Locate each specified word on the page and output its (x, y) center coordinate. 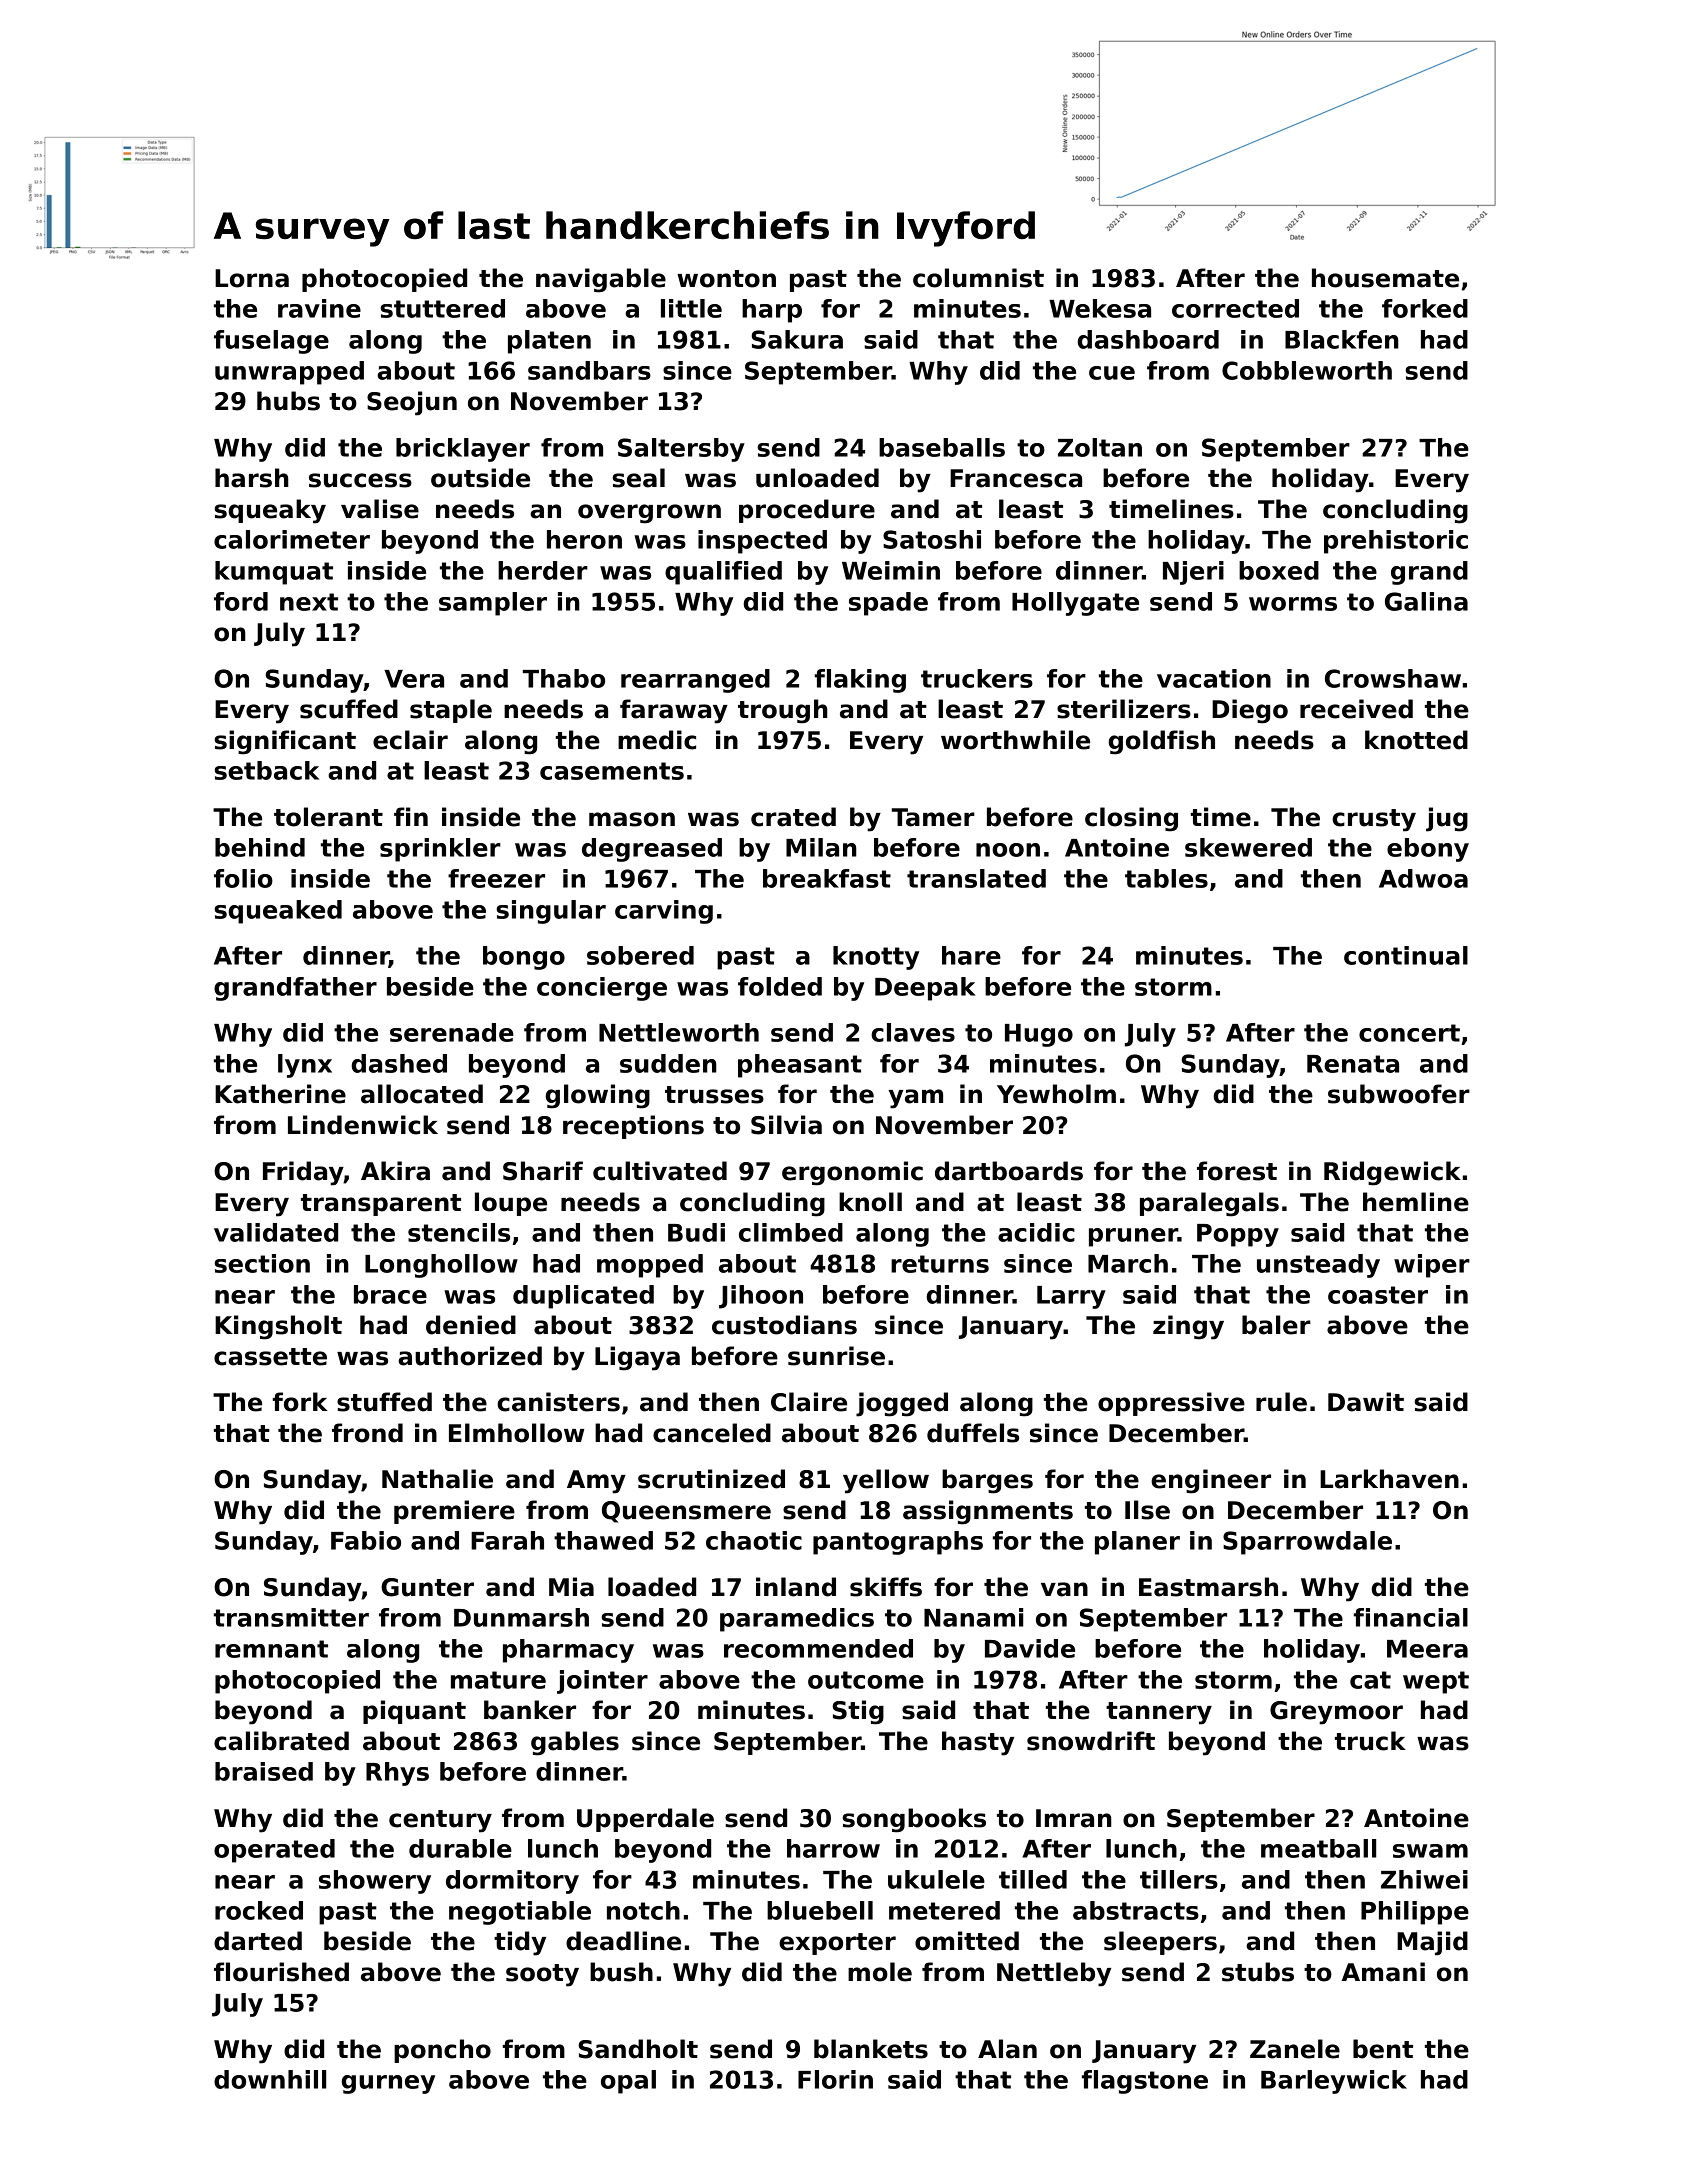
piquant (414, 1712)
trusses (714, 1095)
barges (987, 1481)
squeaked (278, 912)
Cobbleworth (1307, 370)
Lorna (252, 278)
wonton (726, 279)
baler (1276, 1325)
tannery (1159, 1713)
